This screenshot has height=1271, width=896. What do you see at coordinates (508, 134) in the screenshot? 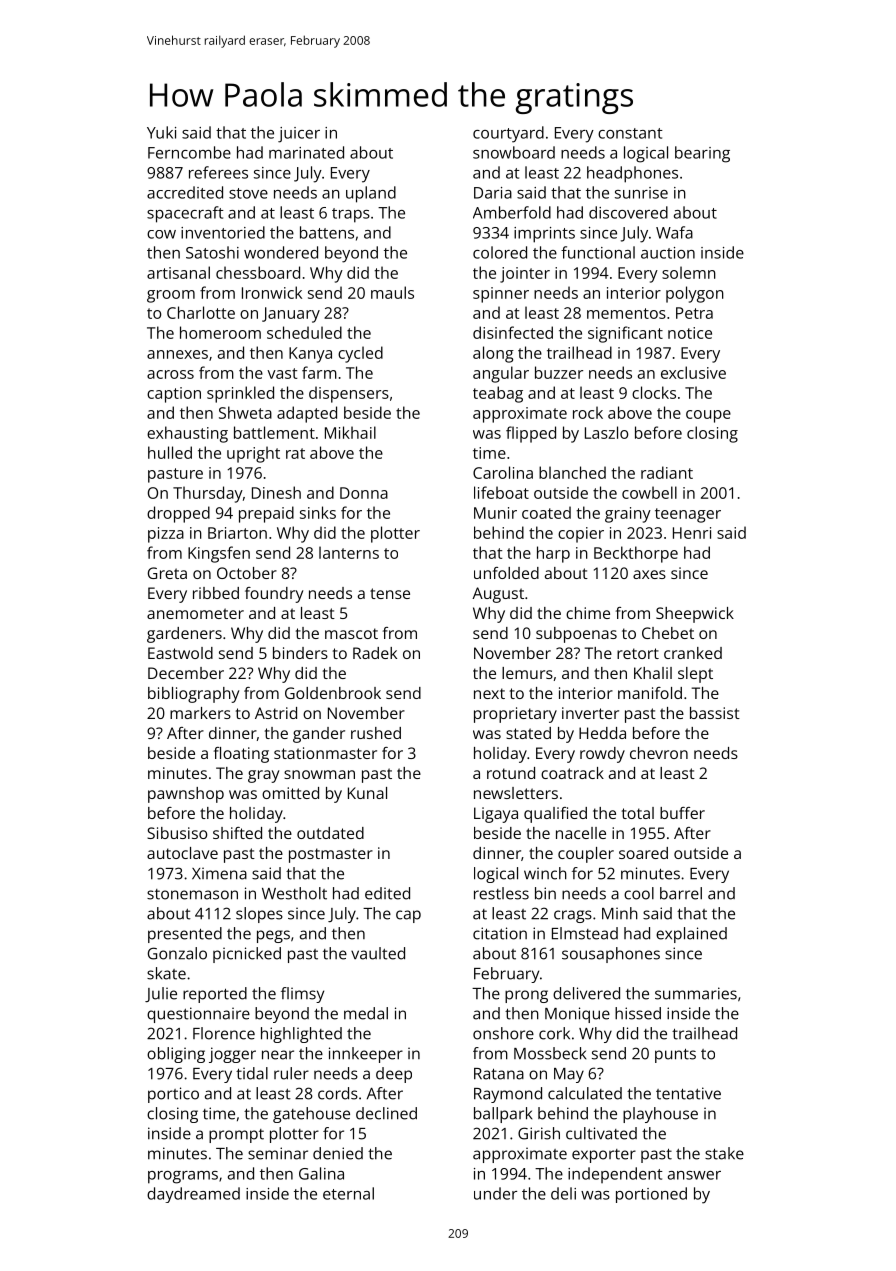
I see `courtyard` at bounding box center [508, 134].
